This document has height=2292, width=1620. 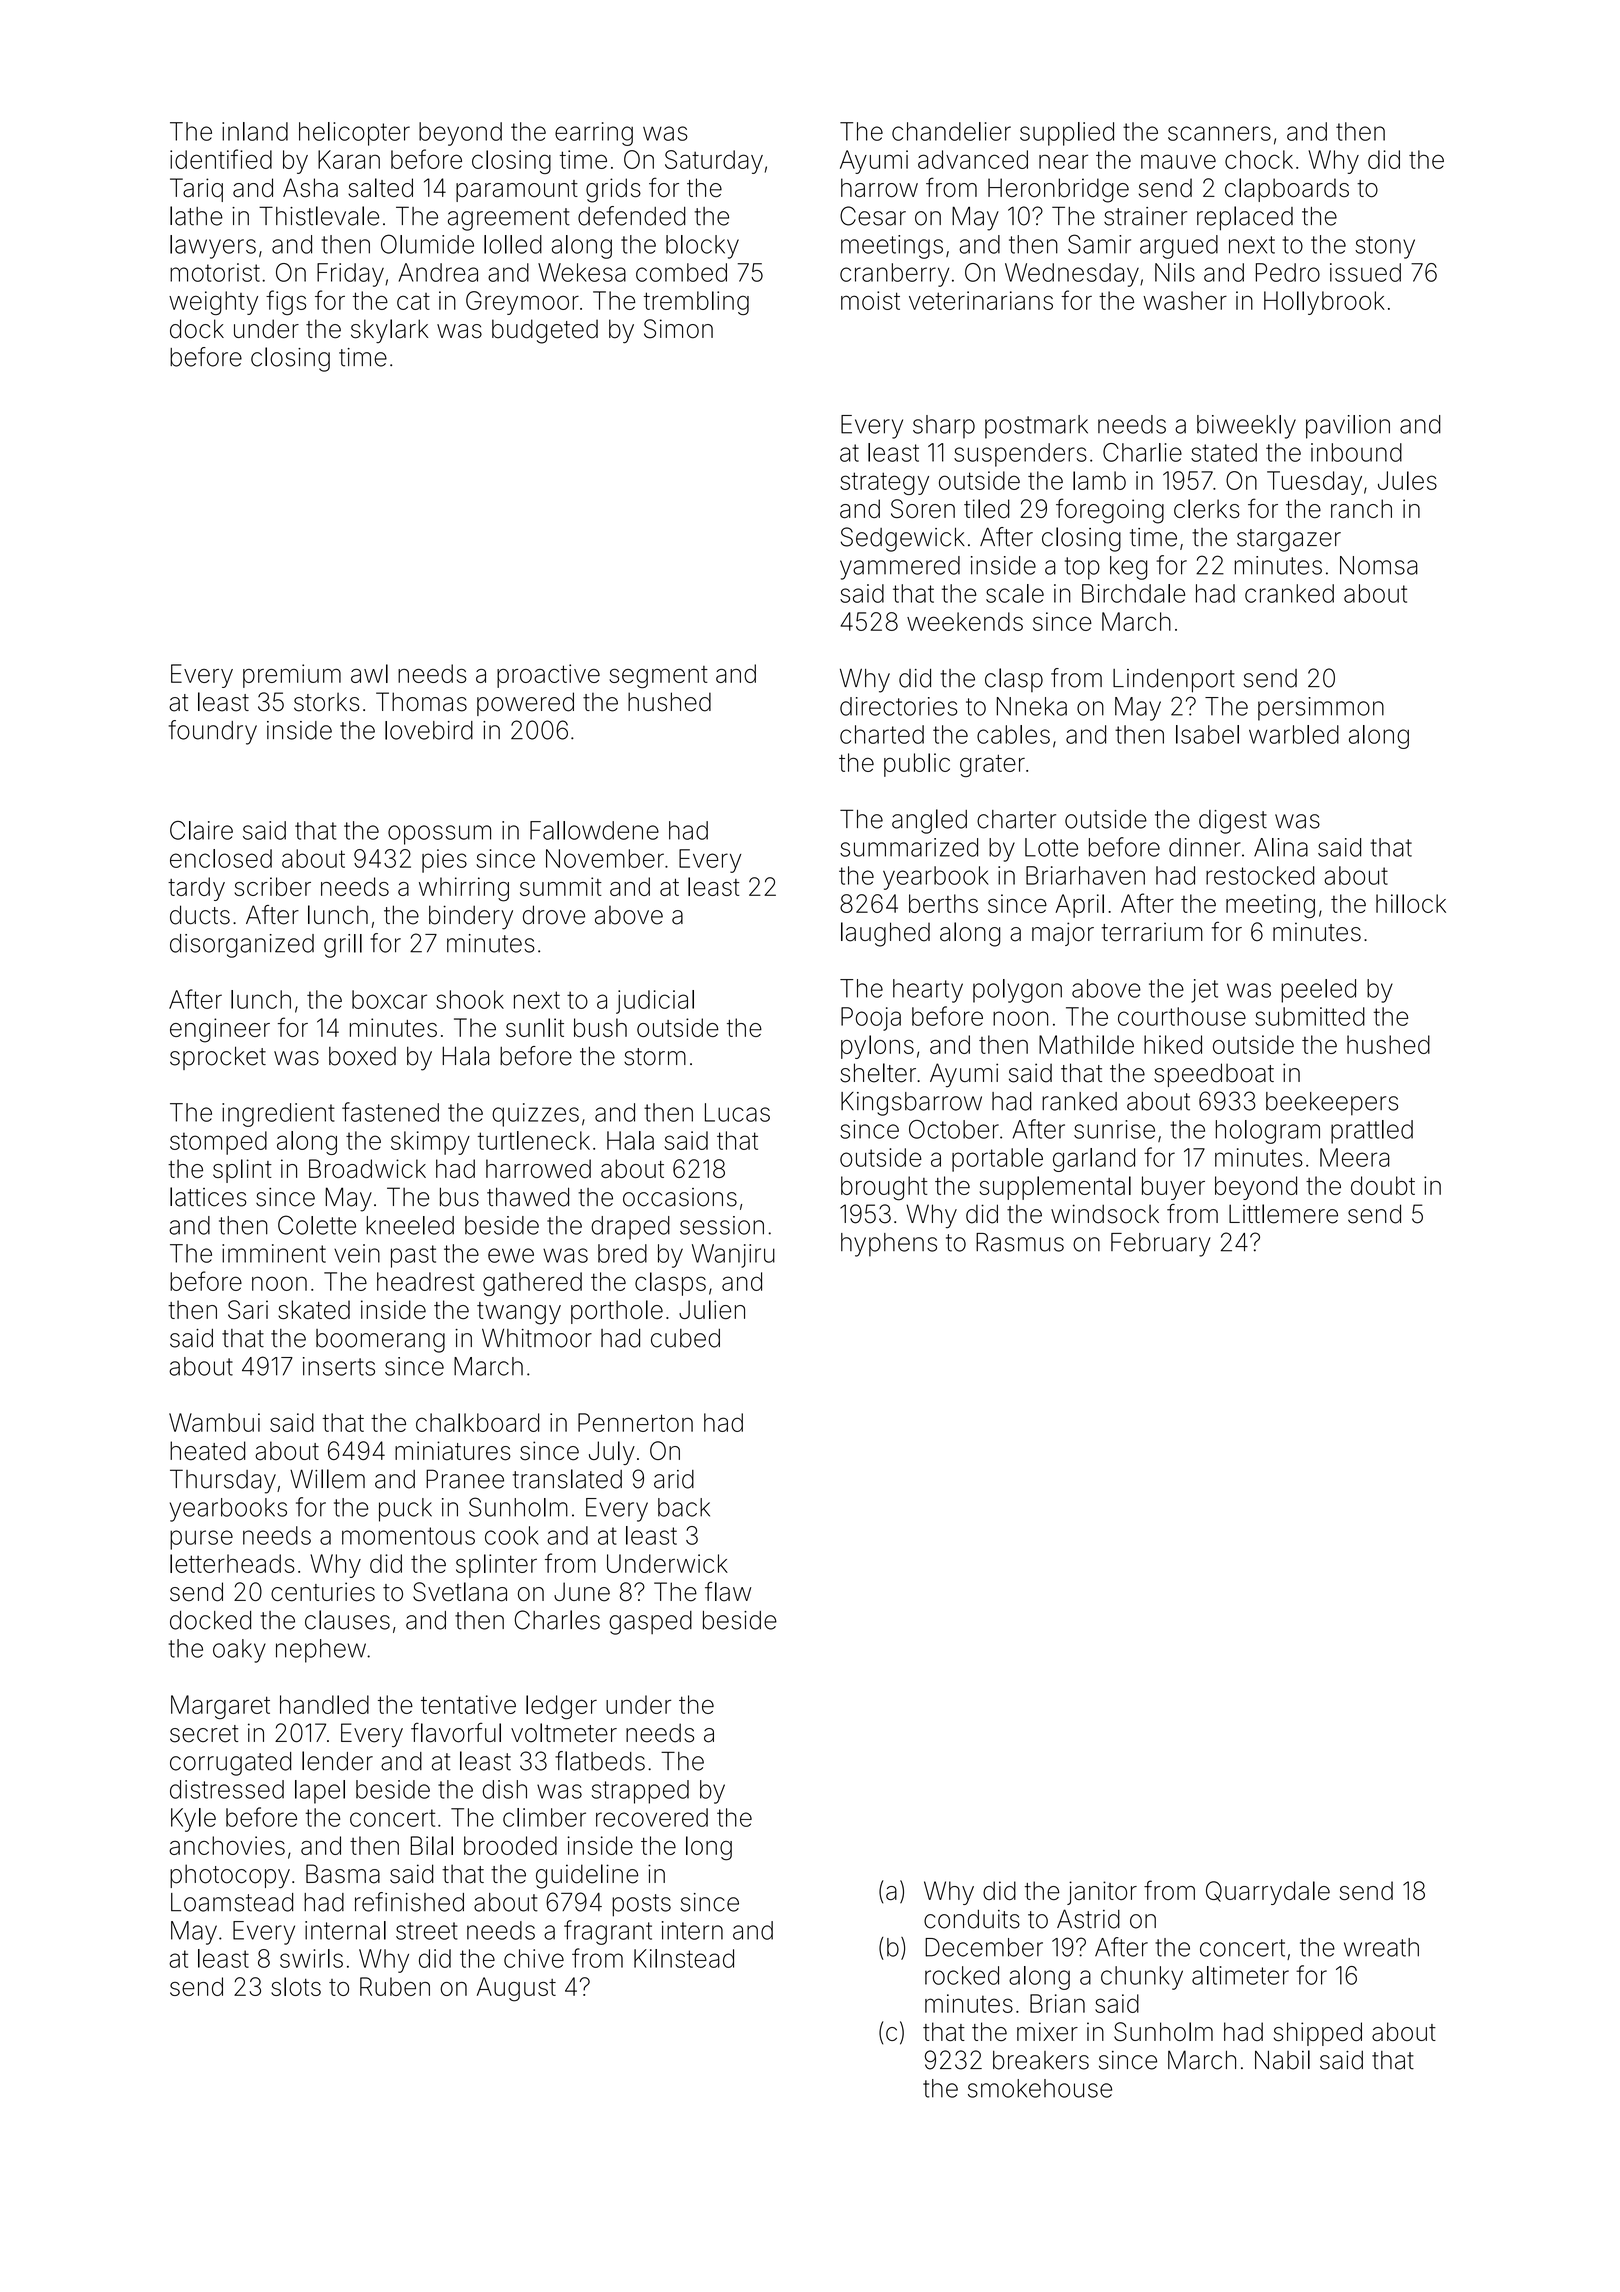 What do you see at coordinates (519, 1313) in the document?
I see `twangy` at bounding box center [519, 1313].
